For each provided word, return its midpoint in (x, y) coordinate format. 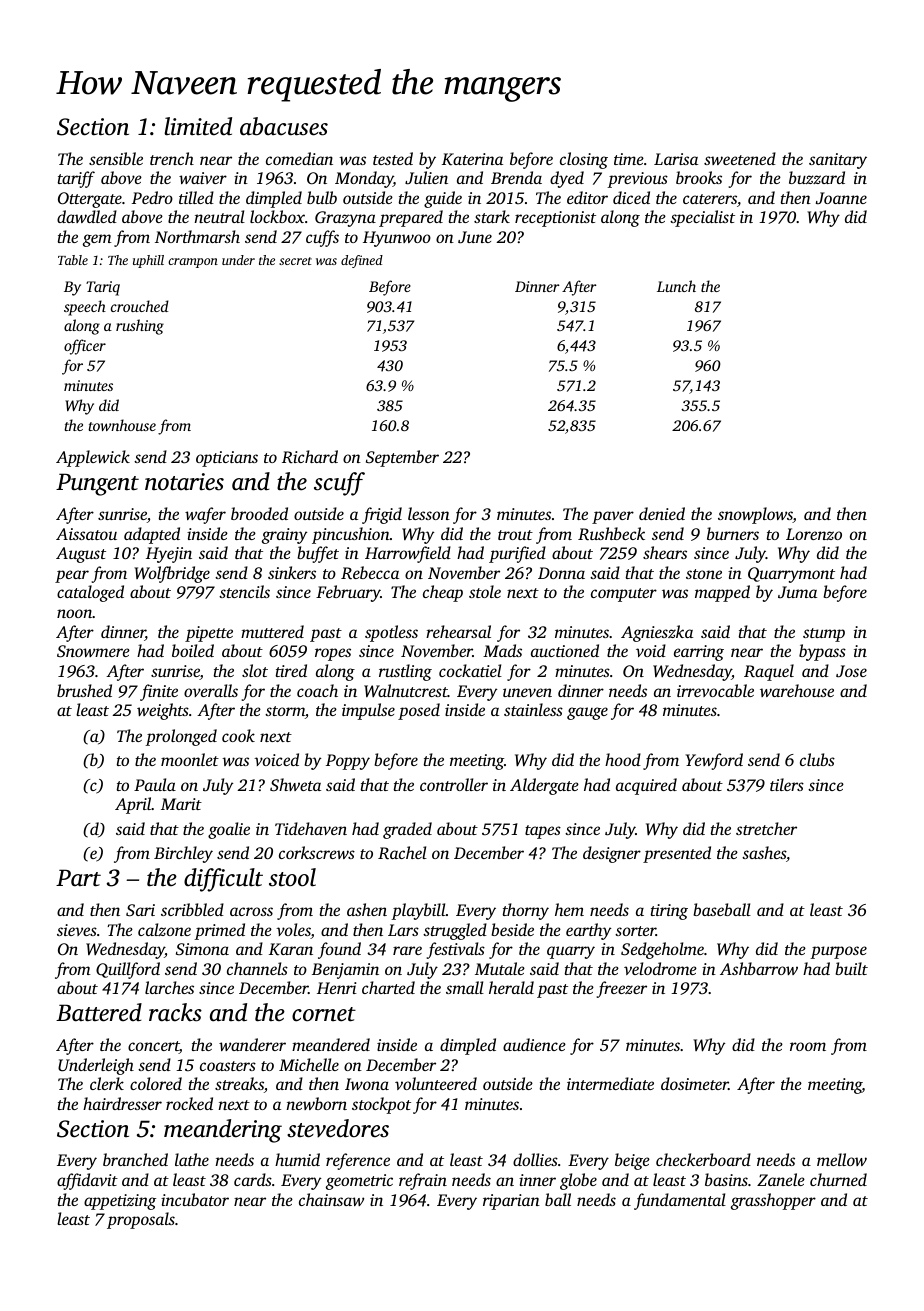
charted (388, 987)
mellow (842, 1159)
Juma (797, 592)
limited (198, 126)
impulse (368, 711)
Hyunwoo (397, 239)
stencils (244, 591)
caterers (710, 199)
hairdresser (122, 1103)
